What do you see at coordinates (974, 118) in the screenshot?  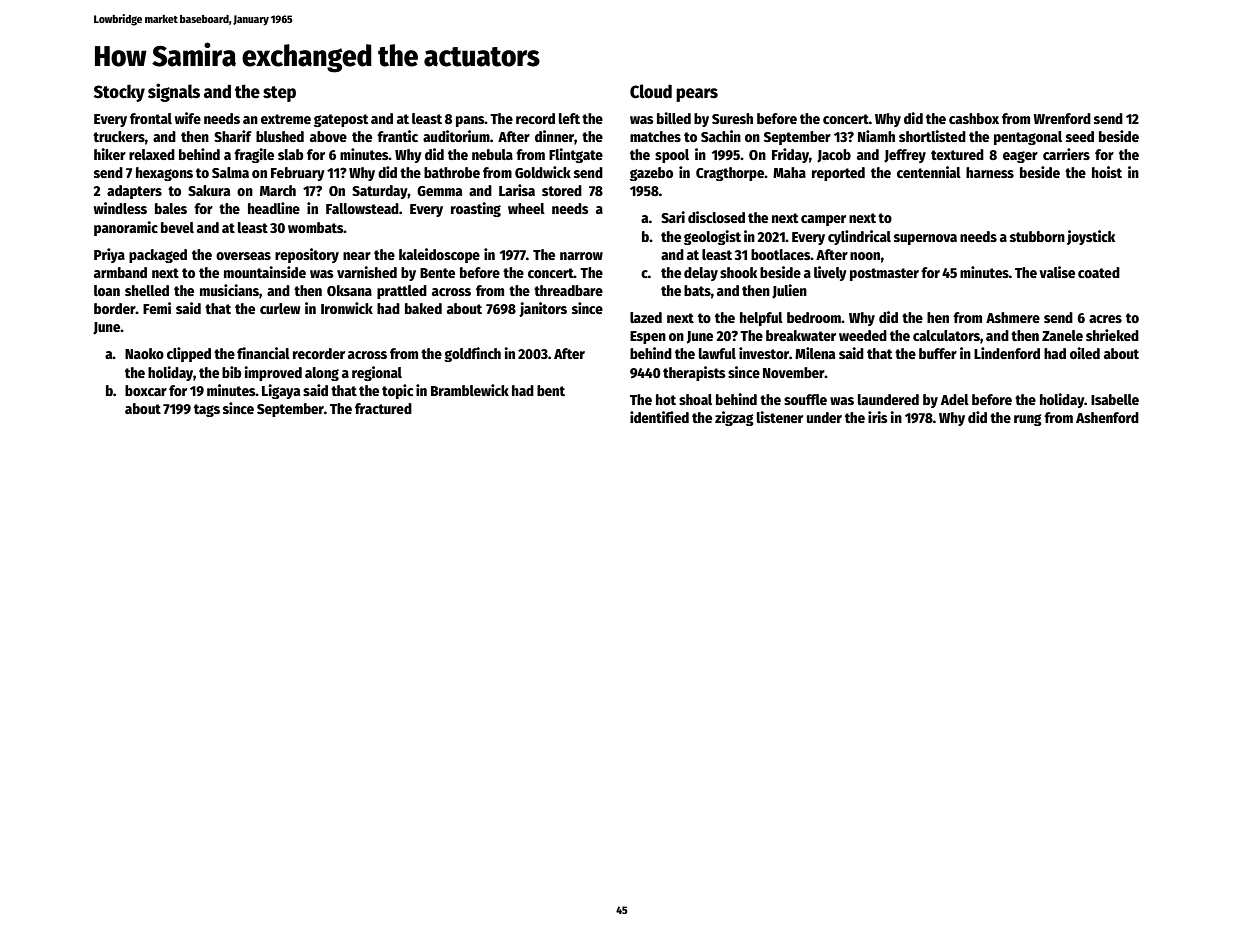 I see `cashbox` at bounding box center [974, 118].
